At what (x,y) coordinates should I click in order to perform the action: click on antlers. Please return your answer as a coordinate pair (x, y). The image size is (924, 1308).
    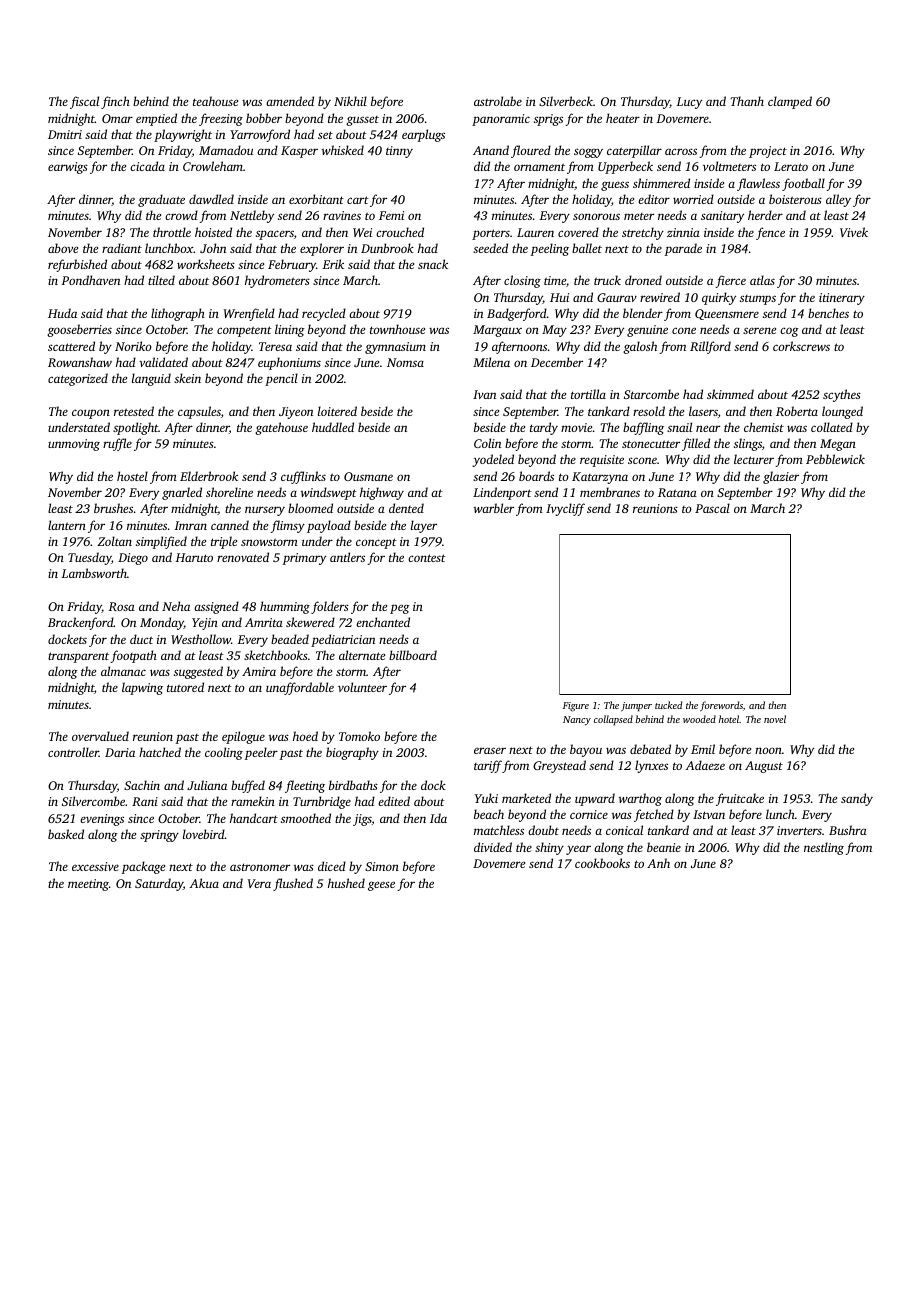
    Looking at the image, I should click on (347, 557).
